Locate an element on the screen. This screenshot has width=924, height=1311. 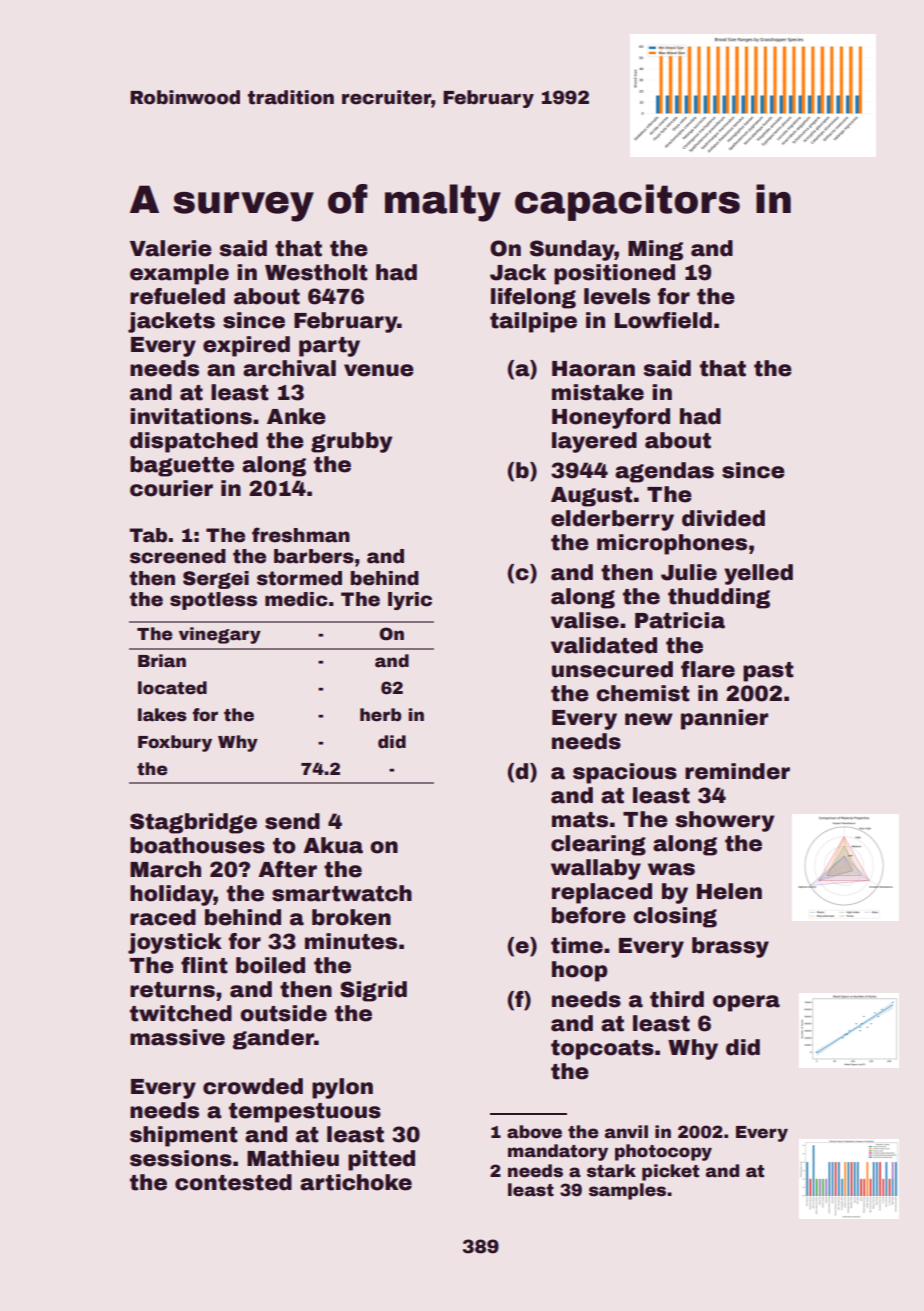
positioned is located at coordinates (614, 274).
